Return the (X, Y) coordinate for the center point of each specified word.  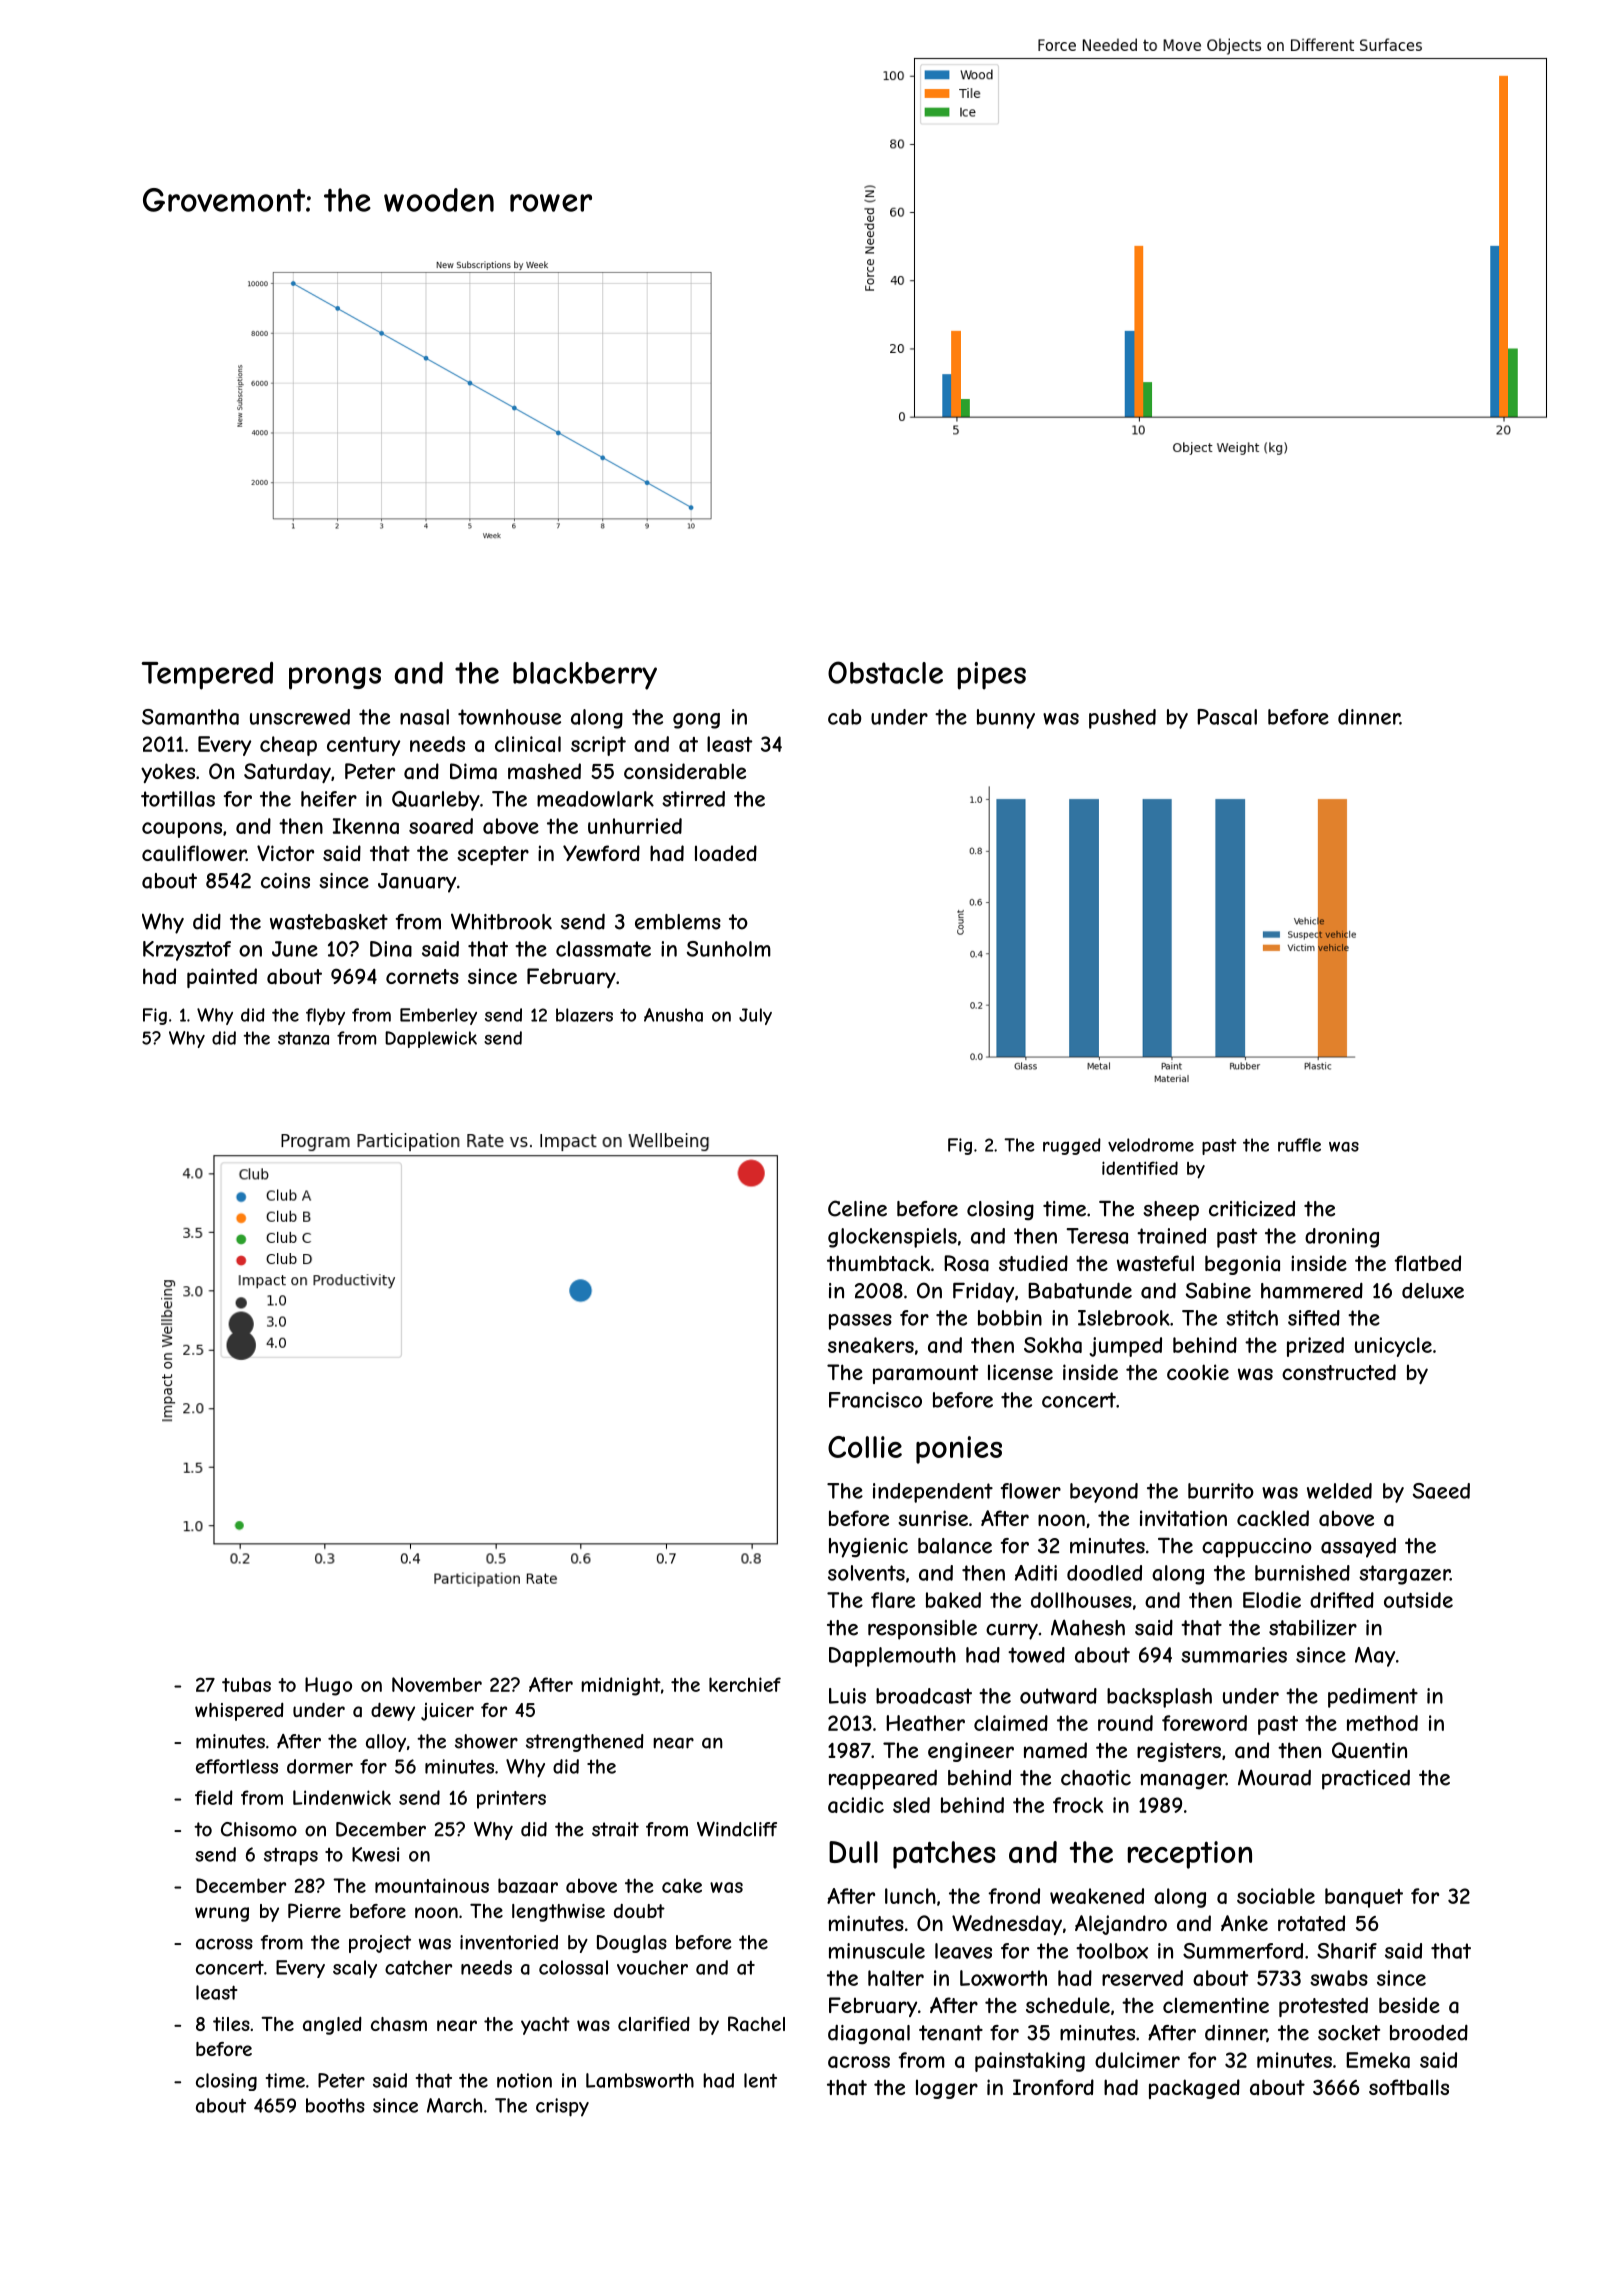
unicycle (1393, 1347)
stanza (303, 1038)
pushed (1122, 719)
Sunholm (729, 949)
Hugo (328, 1686)
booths (335, 2105)
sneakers (871, 1345)
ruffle (1299, 1145)
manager (1183, 1781)
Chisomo (259, 1829)
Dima (473, 771)
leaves (963, 1951)
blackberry (585, 676)
